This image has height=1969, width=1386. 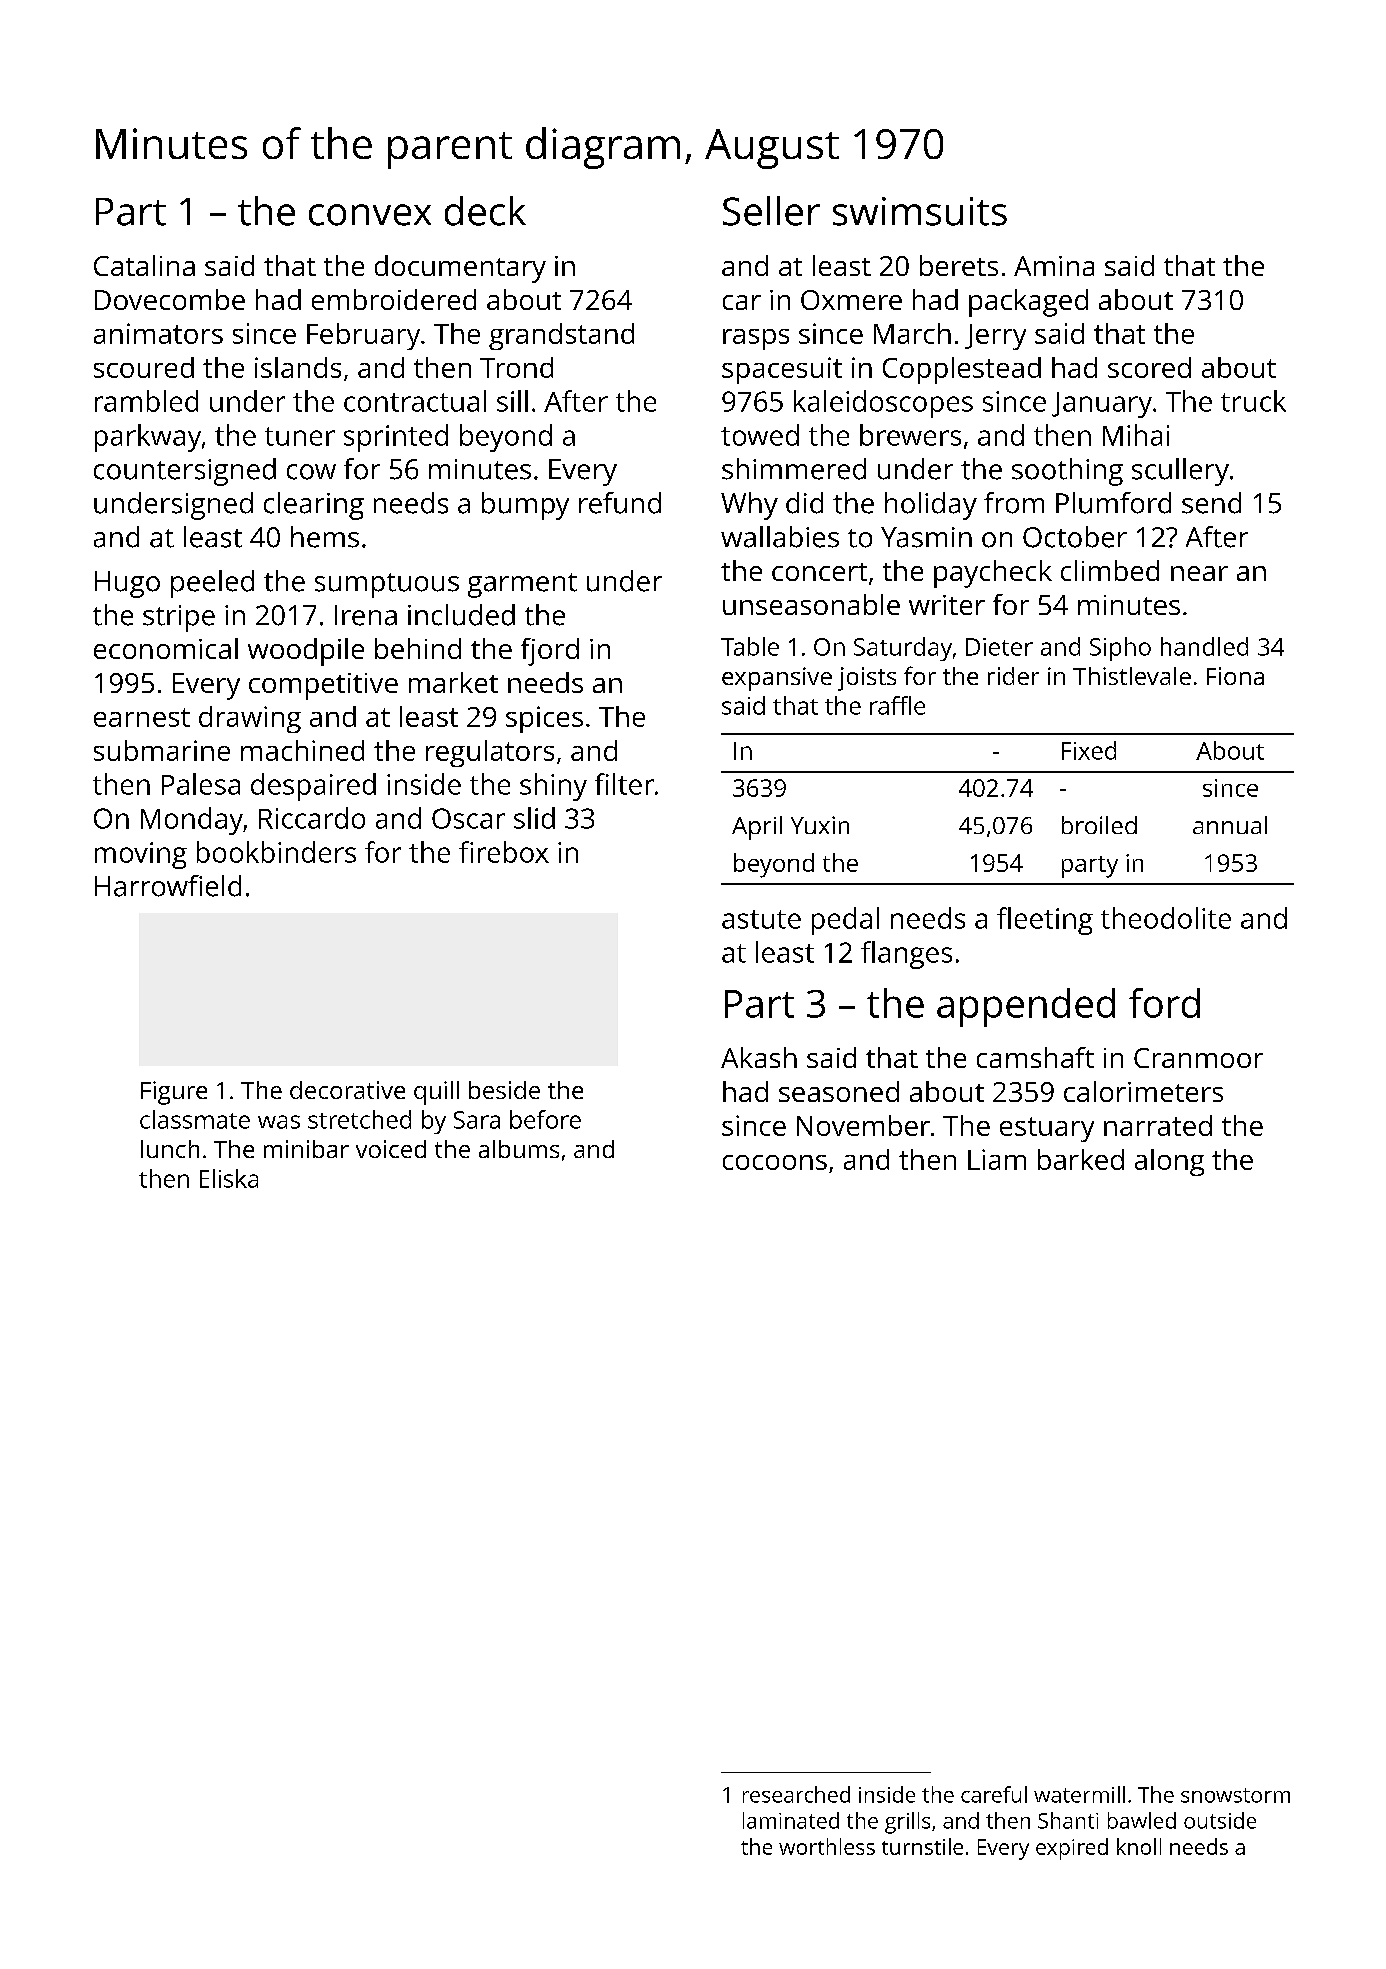 What do you see at coordinates (229, 1178) in the image?
I see `Eliska` at bounding box center [229, 1178].
